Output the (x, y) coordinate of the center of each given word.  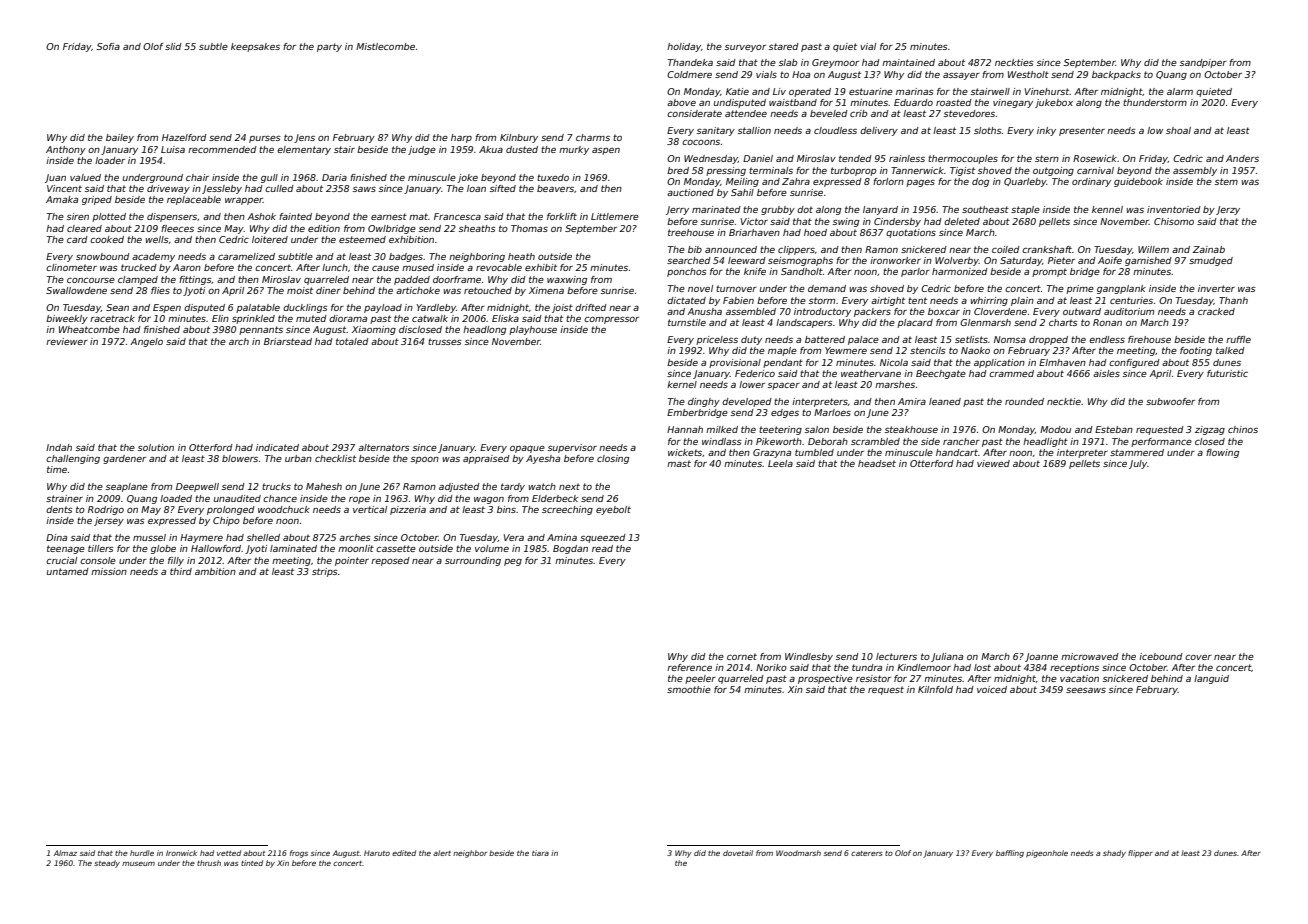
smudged (1211, 261)
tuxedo (553, 177)
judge (422, 150)
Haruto (377, 853)
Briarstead (288, 341)
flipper (1140, 854)
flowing (1222, 453)
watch (542, 486)
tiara (540, 853)
